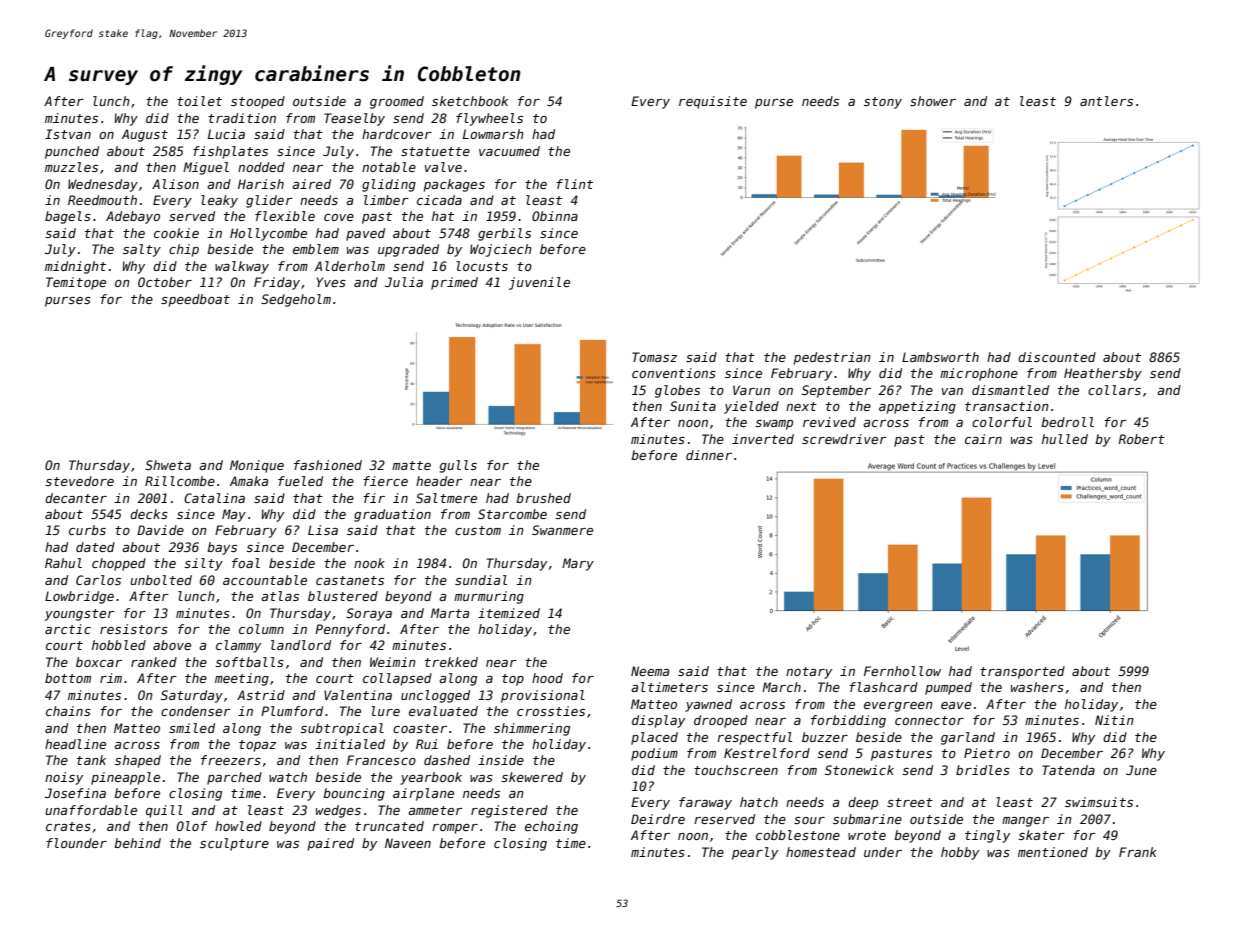 Image resolution: width=1233 pixels, height=952 pixels. What do you see at coordinates (76, 283) in the image?
I see `Temitope` at bounding box center [76, 283].
